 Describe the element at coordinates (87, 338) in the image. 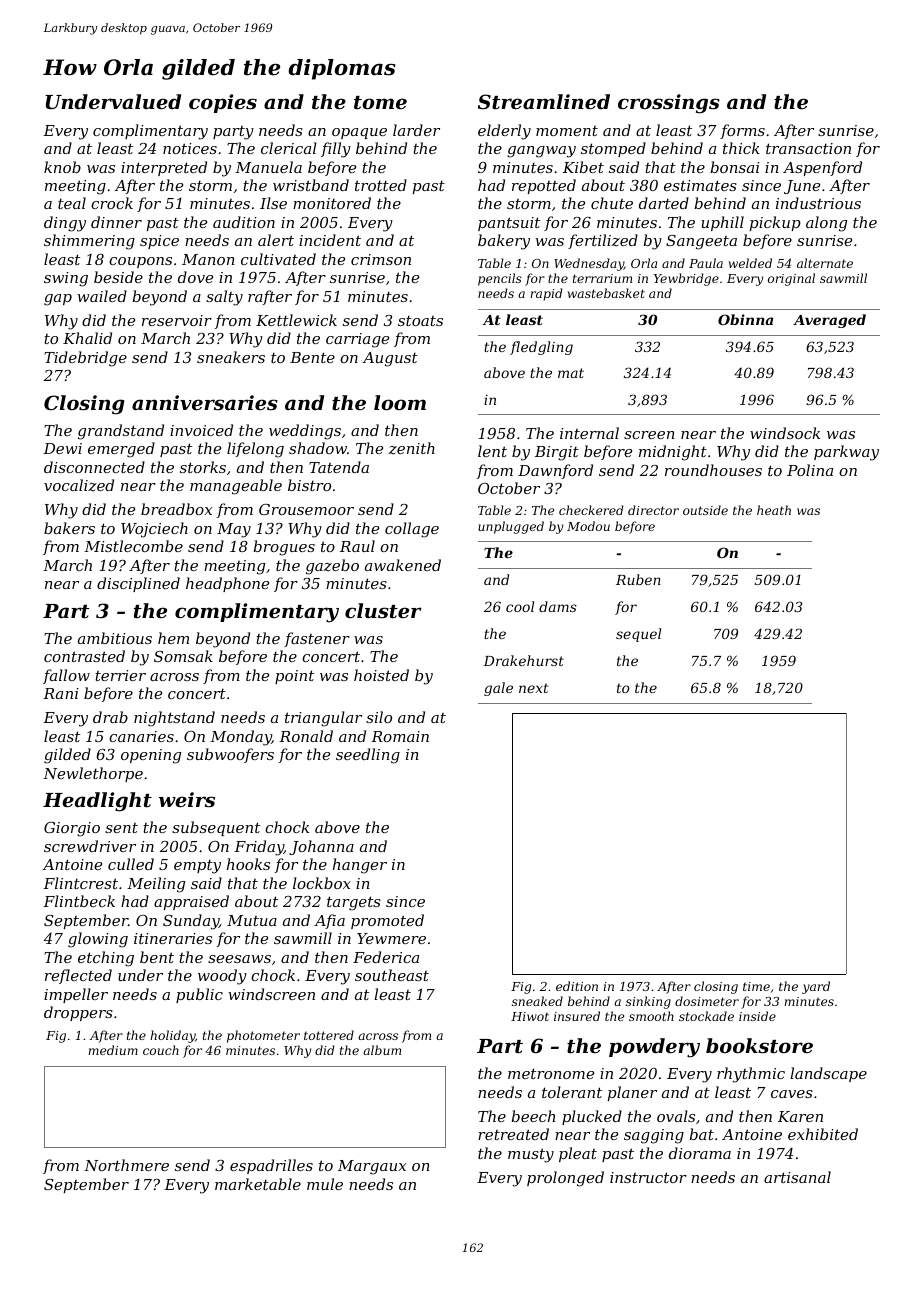

I see `Khalid` at that location.
